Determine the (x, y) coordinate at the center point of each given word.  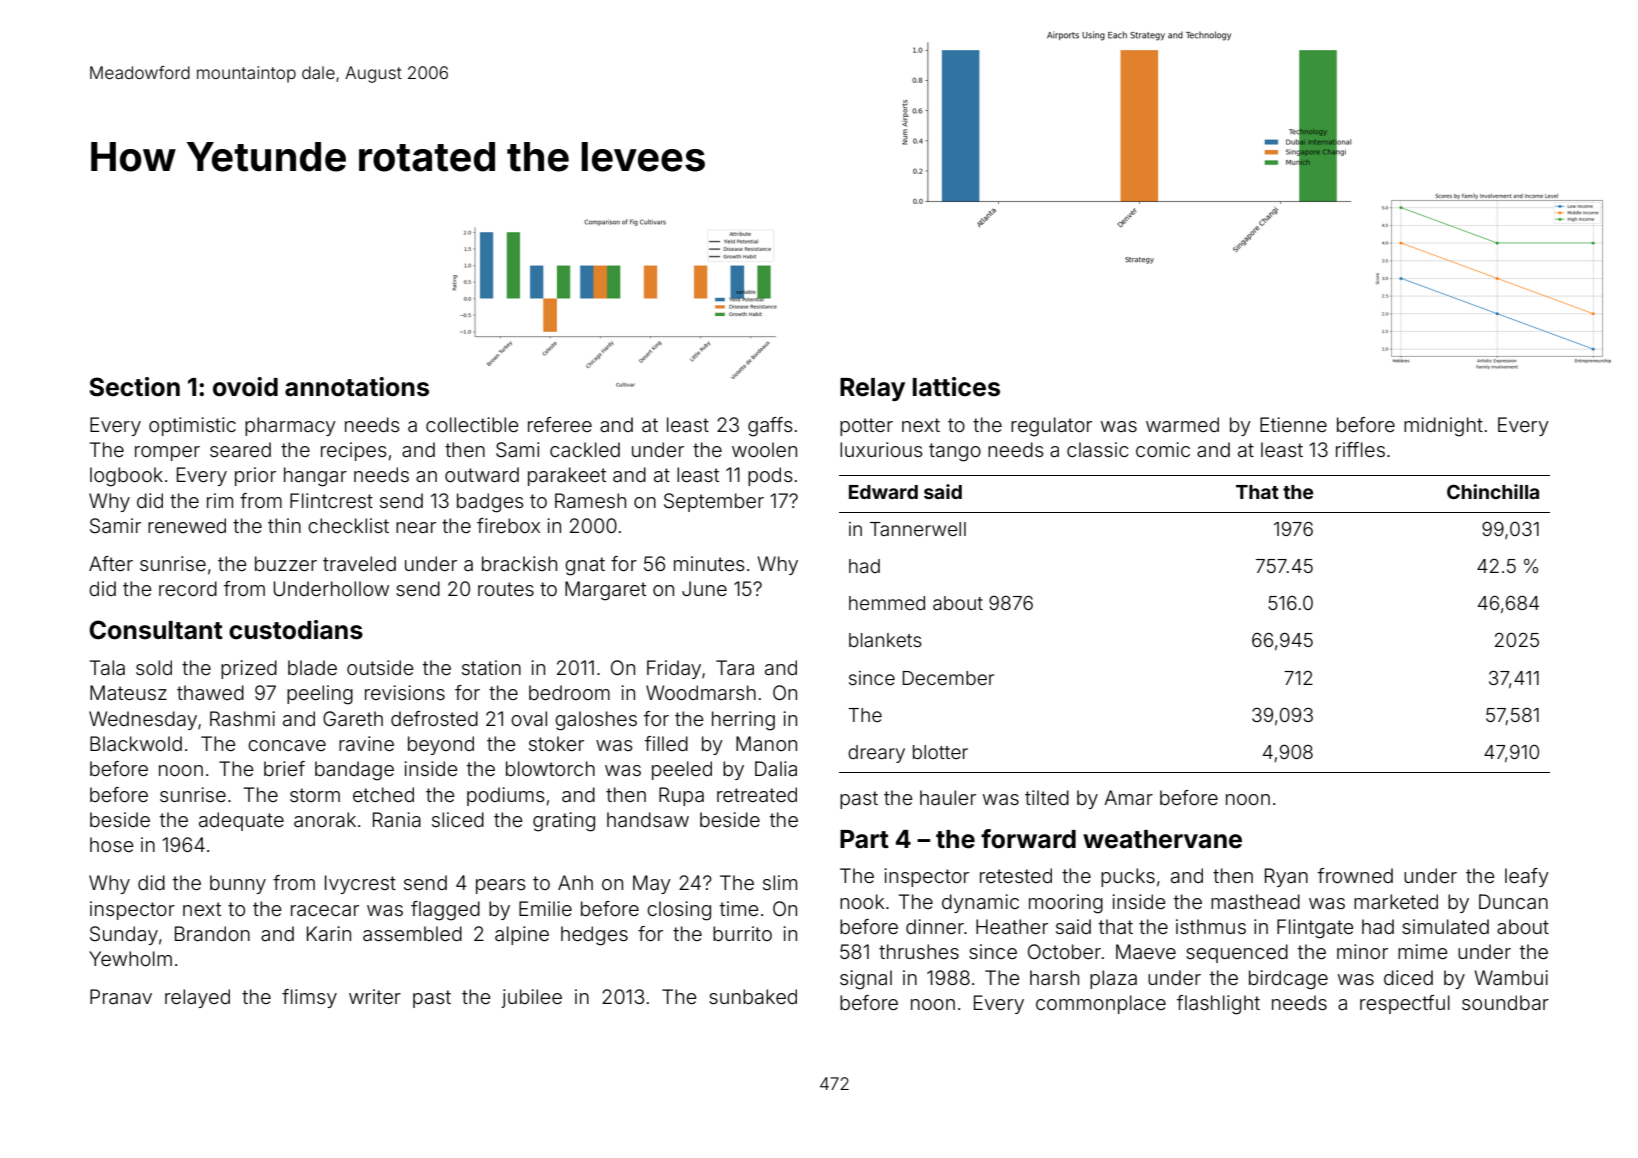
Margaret (605, 591)
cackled (585, 449)
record (188, 588)
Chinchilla (1493, 491)
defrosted (434, 718)
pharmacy (290, 426)
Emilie (545, 908)
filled (666, 743)
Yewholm (130, 958)
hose (111, 844)
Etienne (1293, 424)
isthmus (1211, 926)
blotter (940, 752)
